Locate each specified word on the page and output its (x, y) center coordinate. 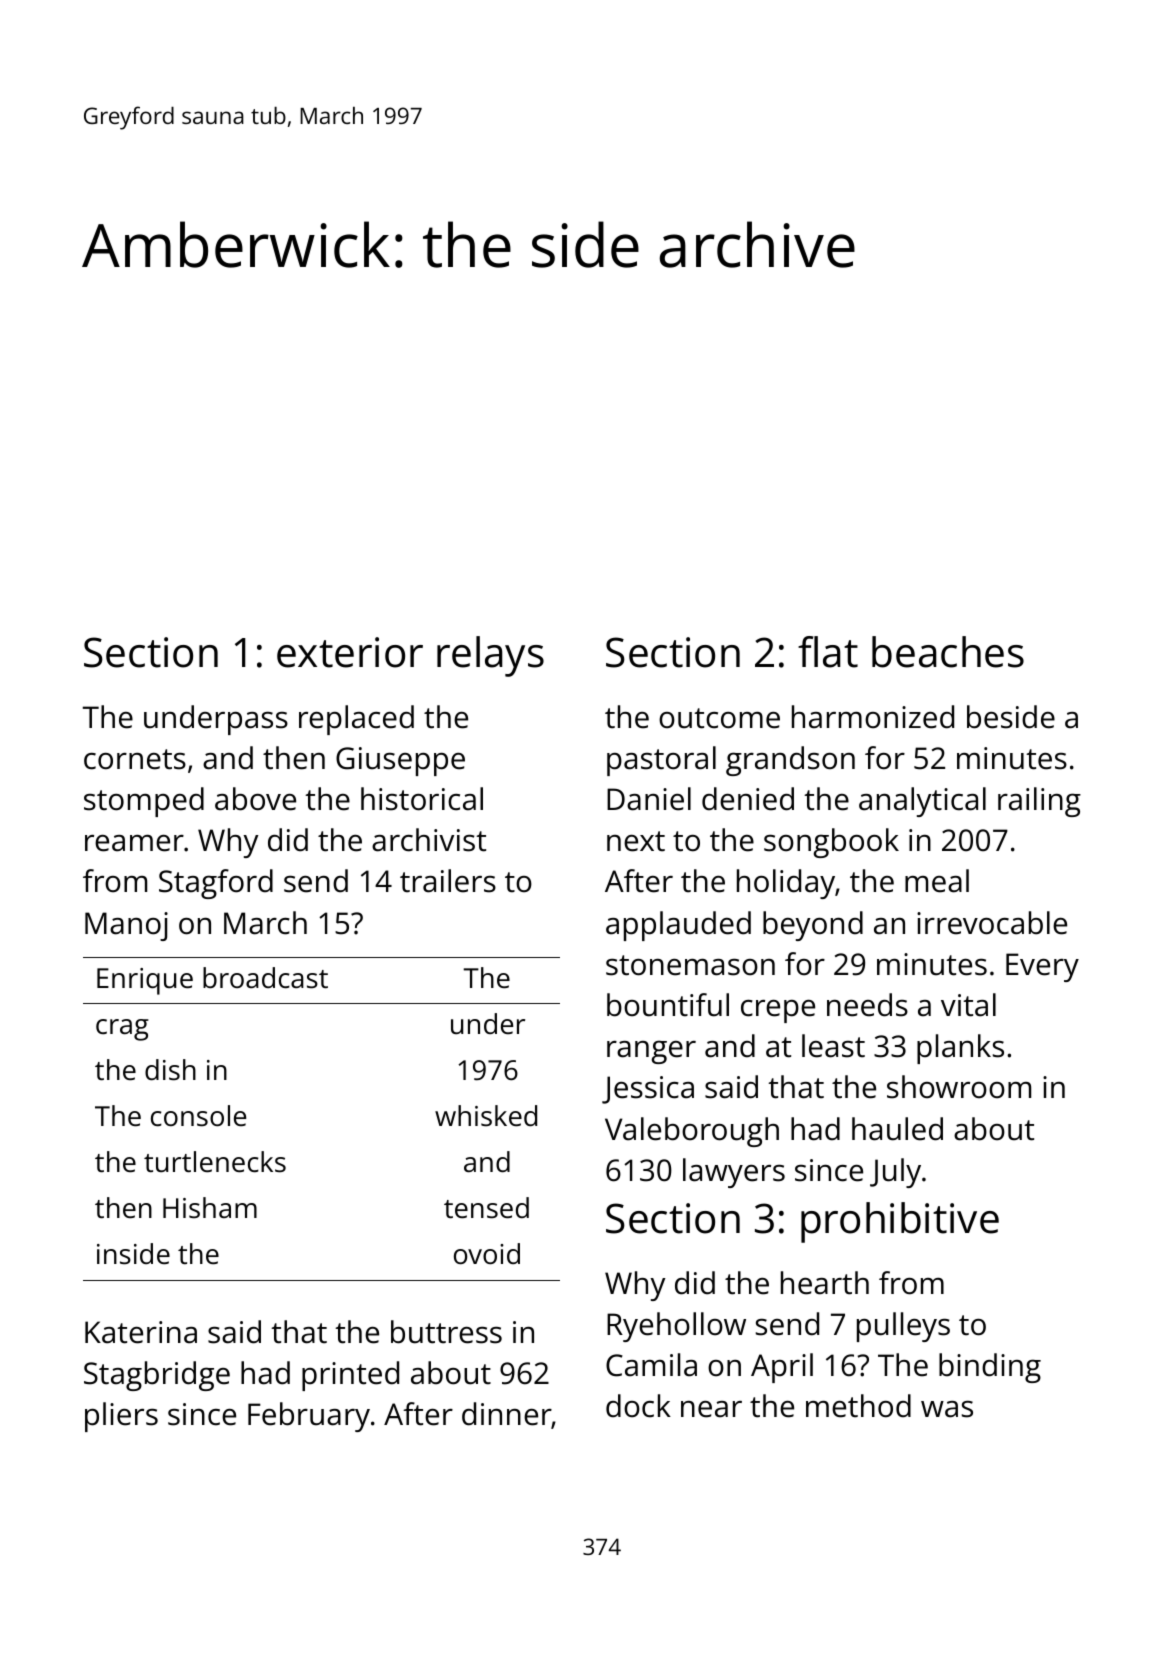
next (636, 841)
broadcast (265, 978)
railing (1039, 802)
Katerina (141, 1332)
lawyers (734, 1173)
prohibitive (900, 1222)
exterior (350, 652)
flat (828, 652)
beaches (948, 652)
